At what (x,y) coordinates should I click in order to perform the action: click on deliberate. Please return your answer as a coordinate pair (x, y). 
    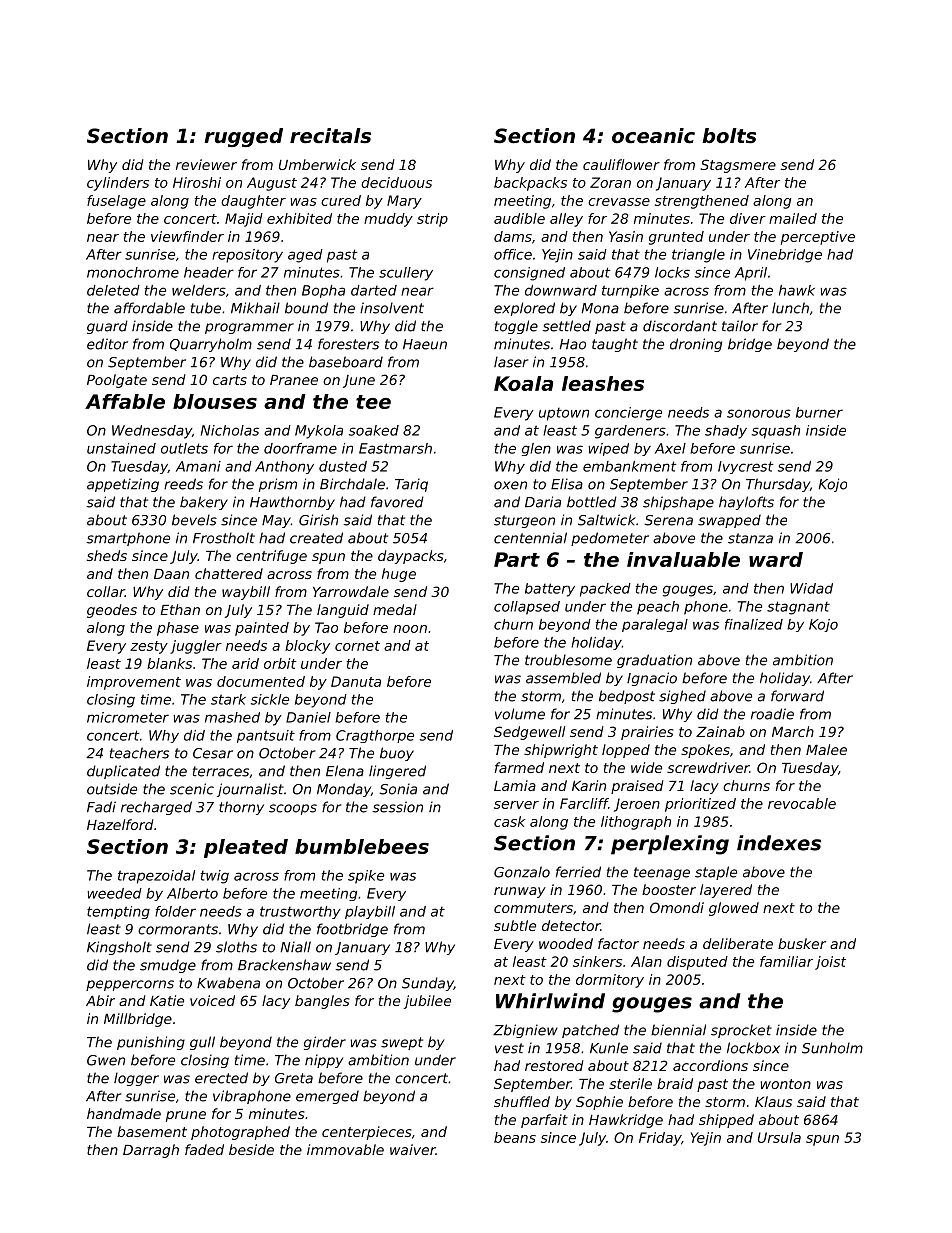
    Looking at the image, I should click on (738, 943).
